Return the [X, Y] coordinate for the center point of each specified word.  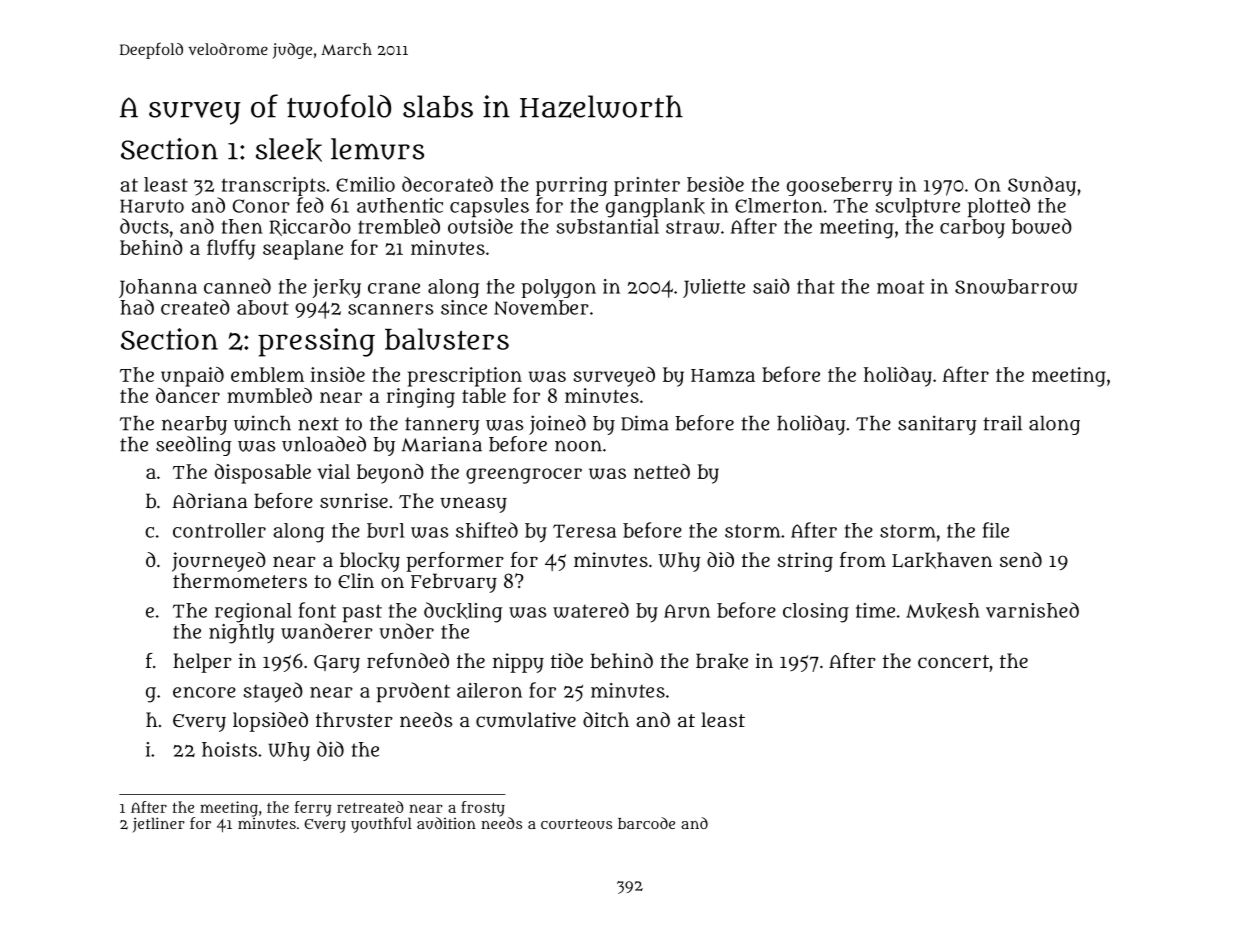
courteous [576, 824]
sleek [289, 150]
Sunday [1042, 186]
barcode [646, 823]
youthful [381, 825]
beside [715, 184]
